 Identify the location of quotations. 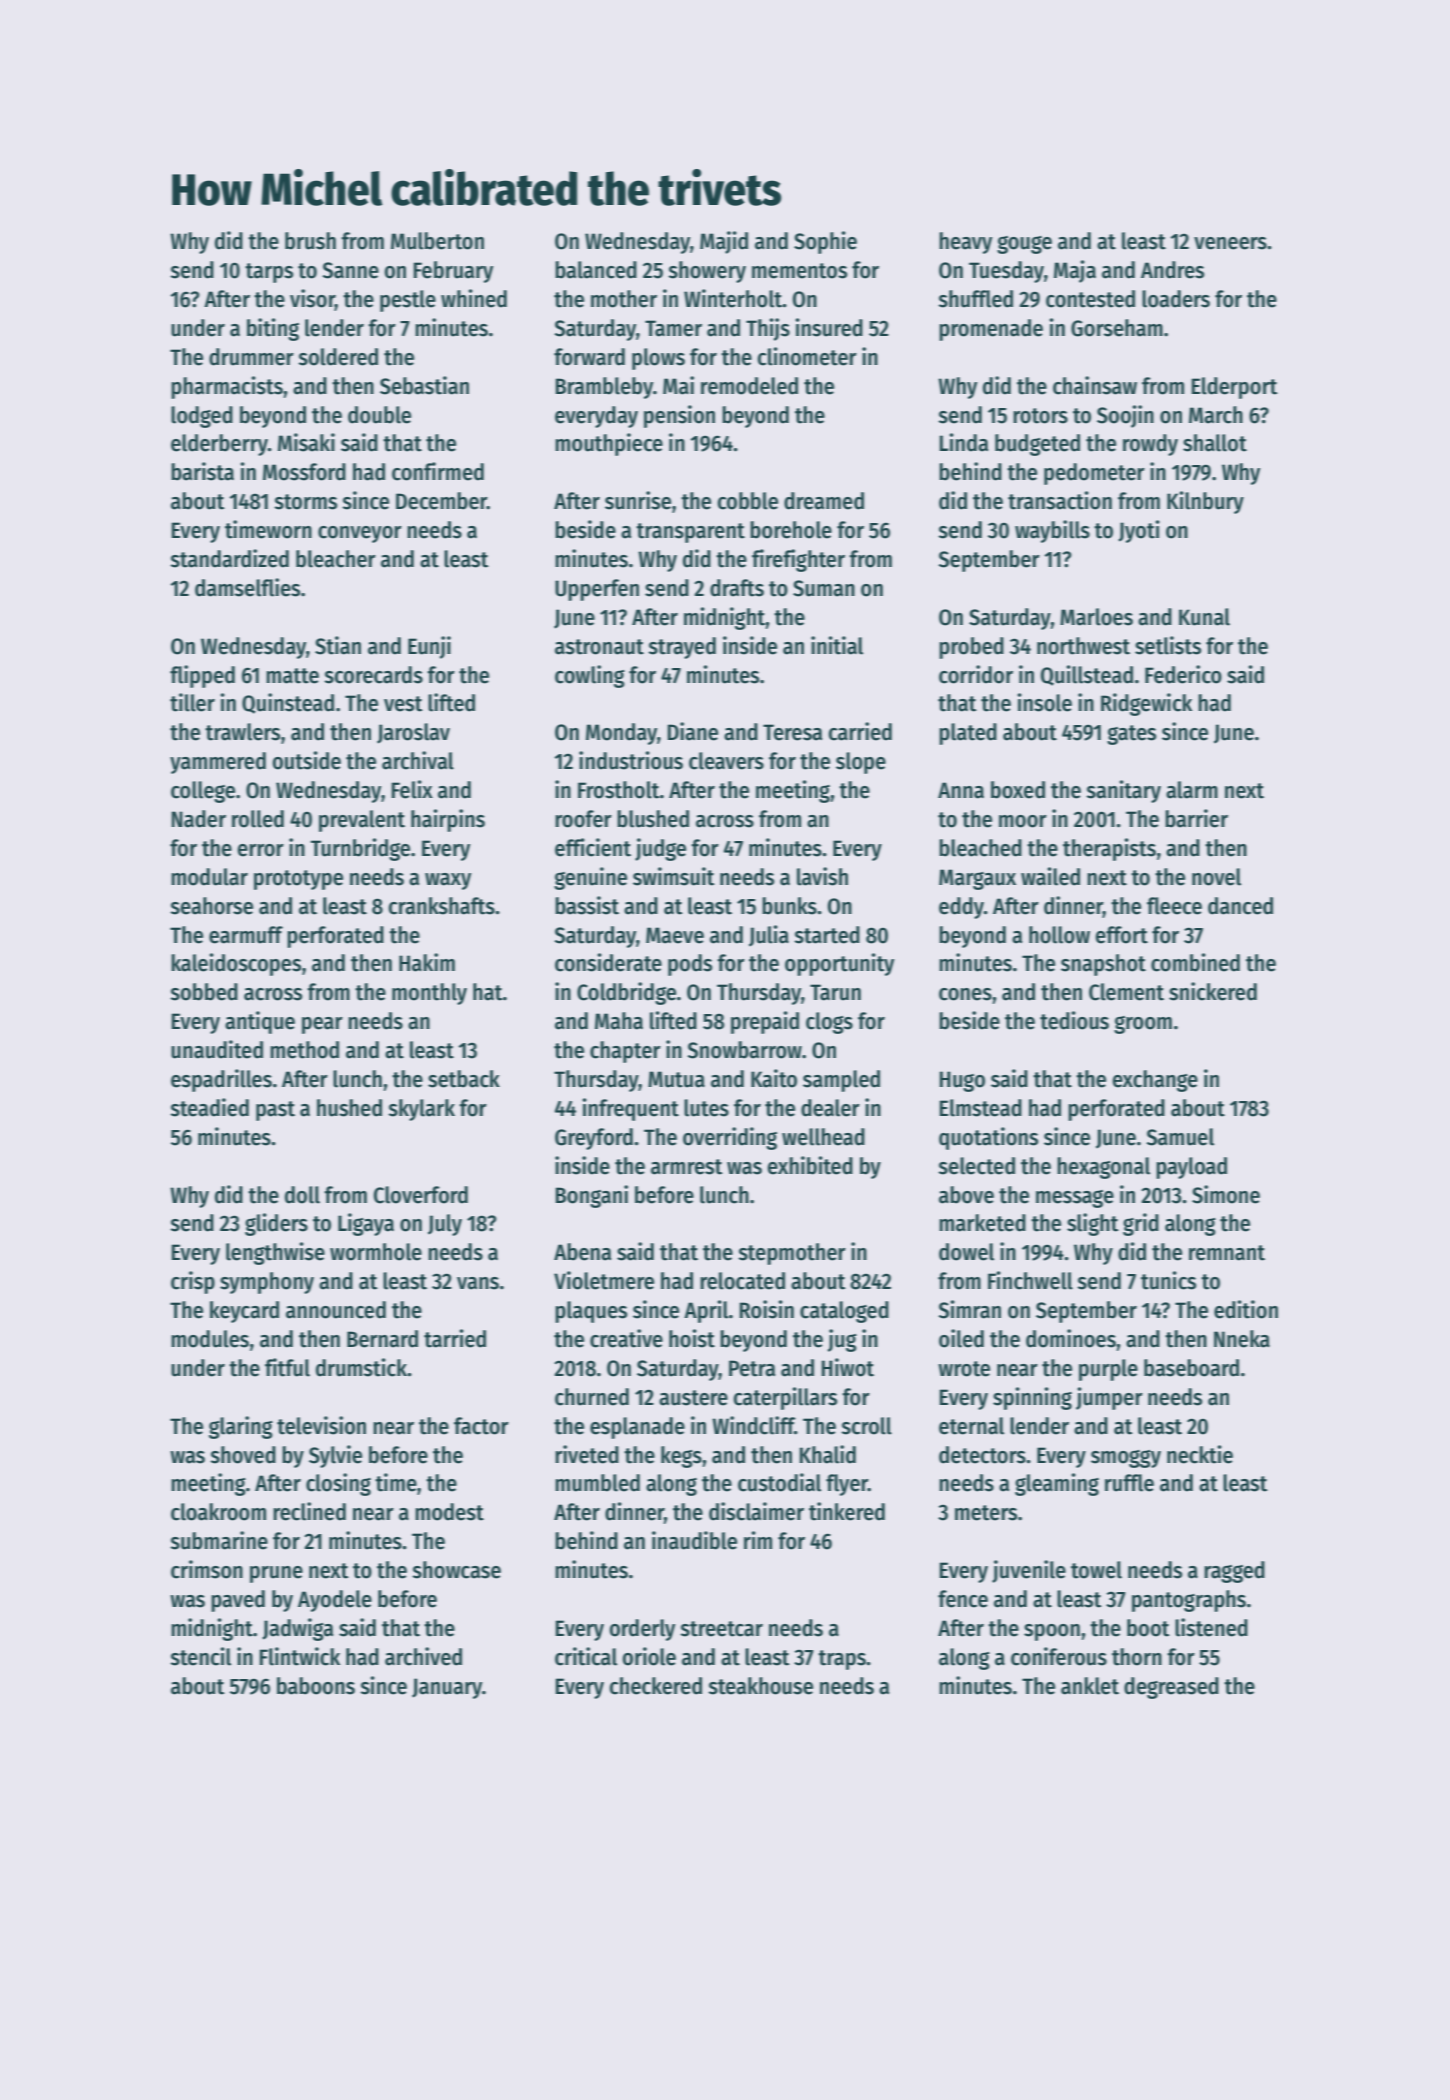
(988, 1138).
